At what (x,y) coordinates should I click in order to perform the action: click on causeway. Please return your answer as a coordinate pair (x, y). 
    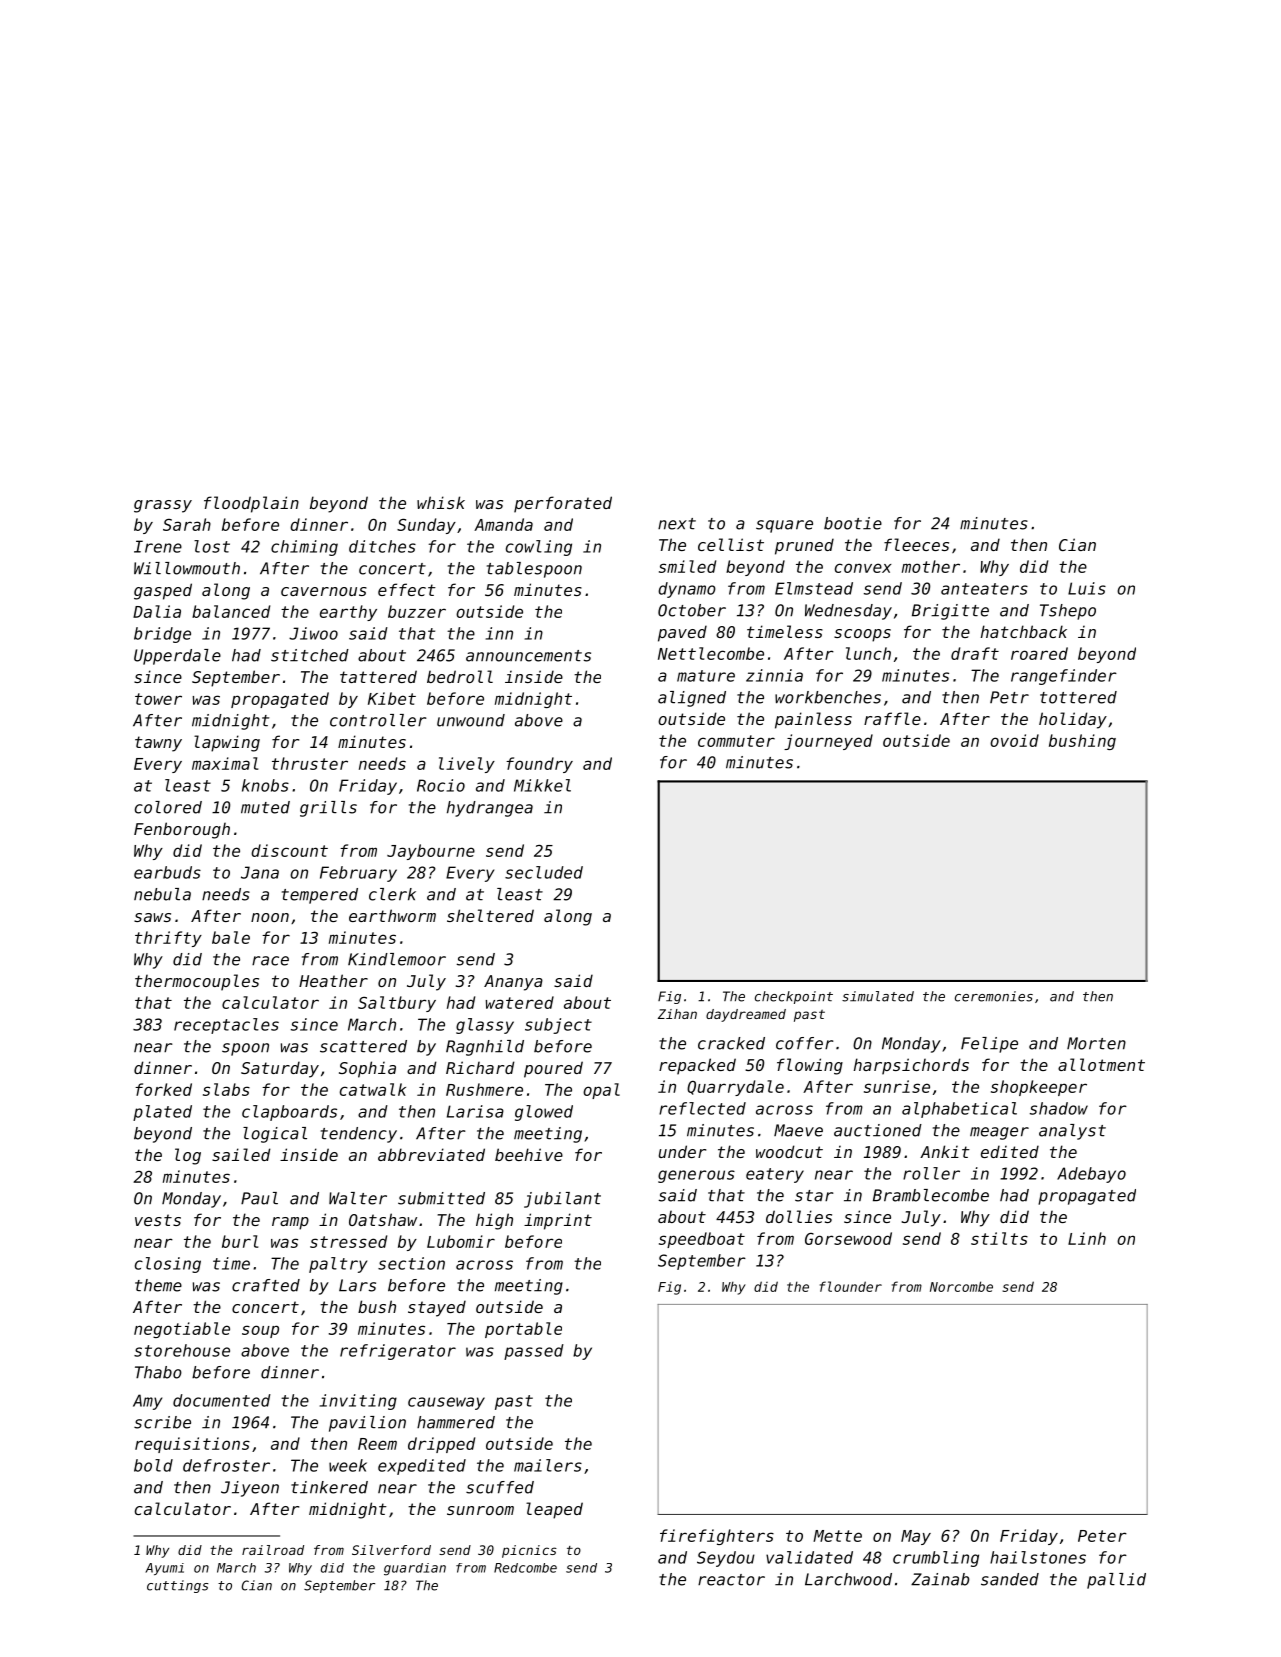
    Looking at the image, I should click on (446, 1403).
